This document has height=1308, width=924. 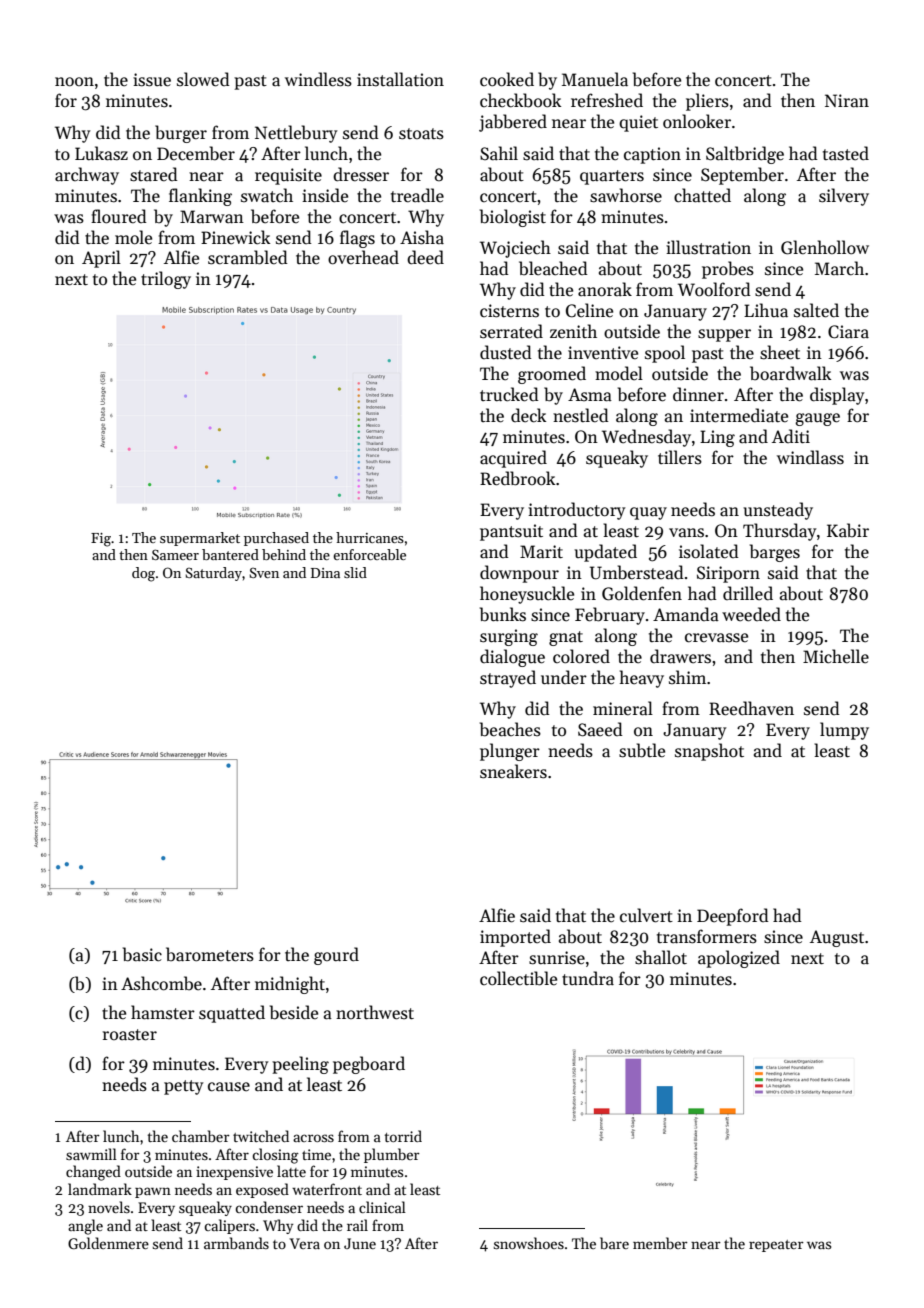 I want to click on changed, so click(x=93, y=1173).
